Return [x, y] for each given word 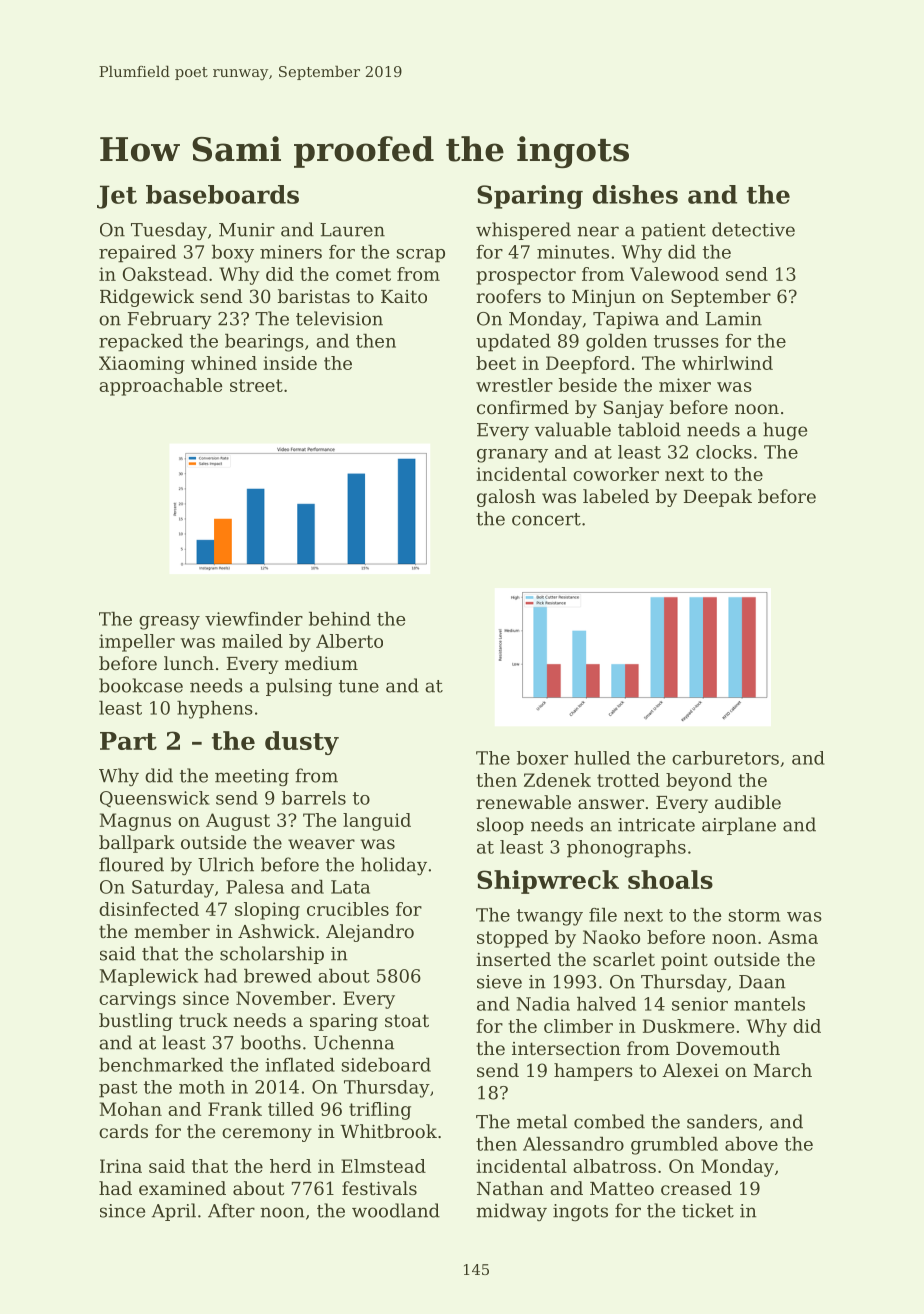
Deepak [718, 498]
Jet [117, 197]
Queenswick [155, 799]
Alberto [349, 641]
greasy [169, 623]
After [231, 1210]
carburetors [725, 758]
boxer [542, 758]
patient [673, 231]
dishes [635, 194]
